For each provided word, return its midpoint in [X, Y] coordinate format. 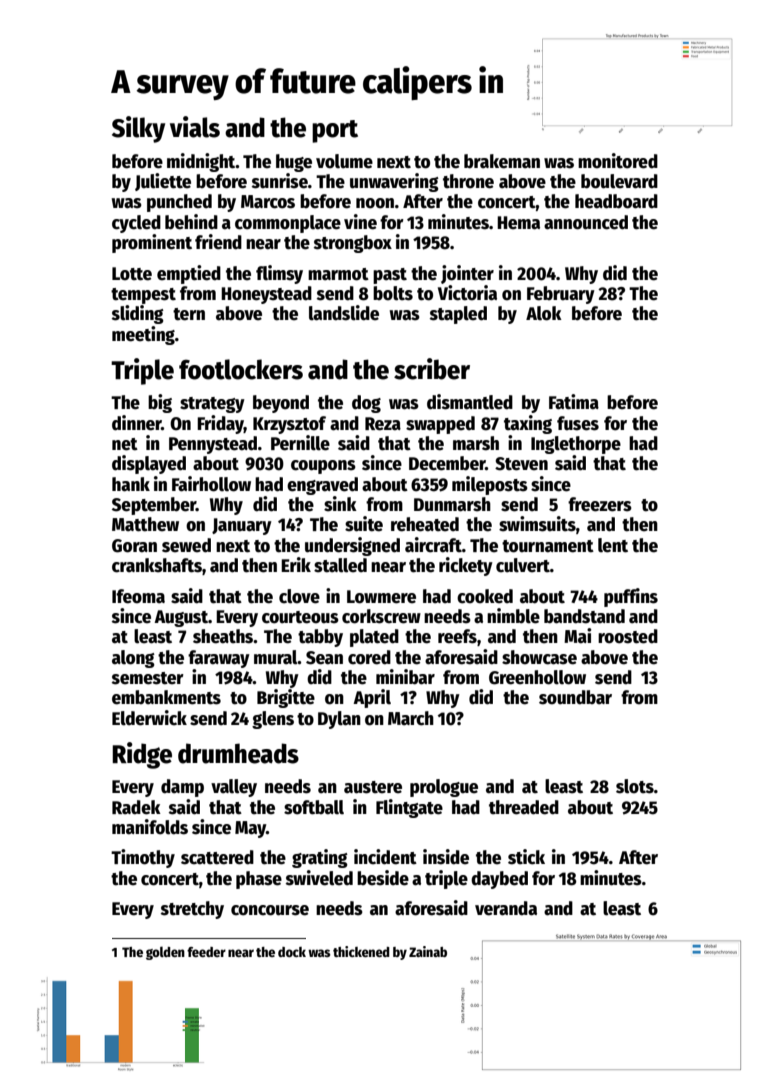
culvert [523, 565]
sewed [186, 545]
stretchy [192, 910]
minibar [405, 677]
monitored [618, 161]
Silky [138, 129]
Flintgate [409, 808]
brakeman [502, 161]
